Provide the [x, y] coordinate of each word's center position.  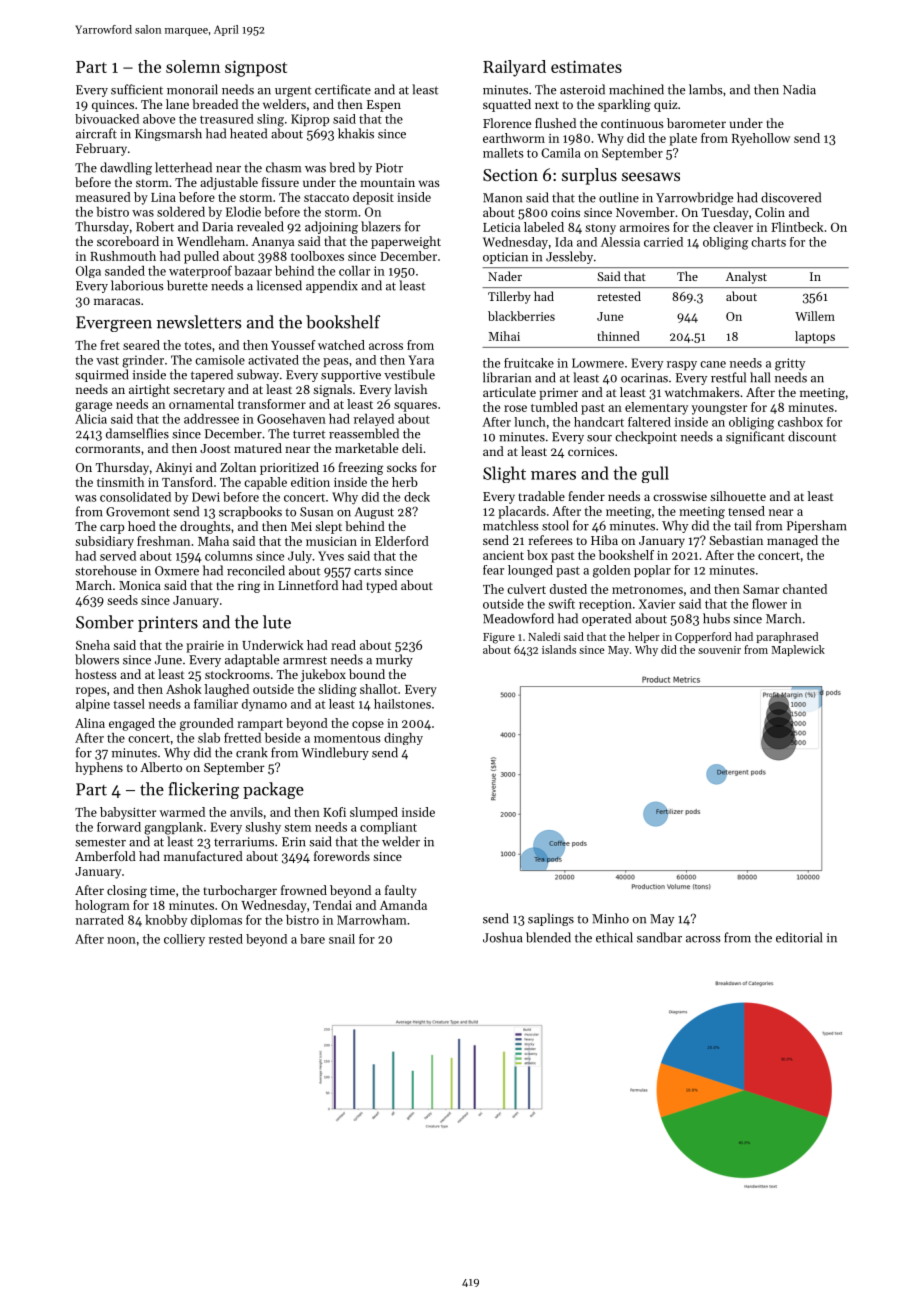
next [547, 105]
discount [812, 436]
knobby [166, 921]
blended [548, 937]
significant [755, 437]
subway [258, 375]
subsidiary [104, 542]
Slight [504, 474]
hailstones [402, 704]
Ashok [184, 689]
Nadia [799, 89]
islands [559, 649]
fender [586, 496]
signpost [256, 68]
